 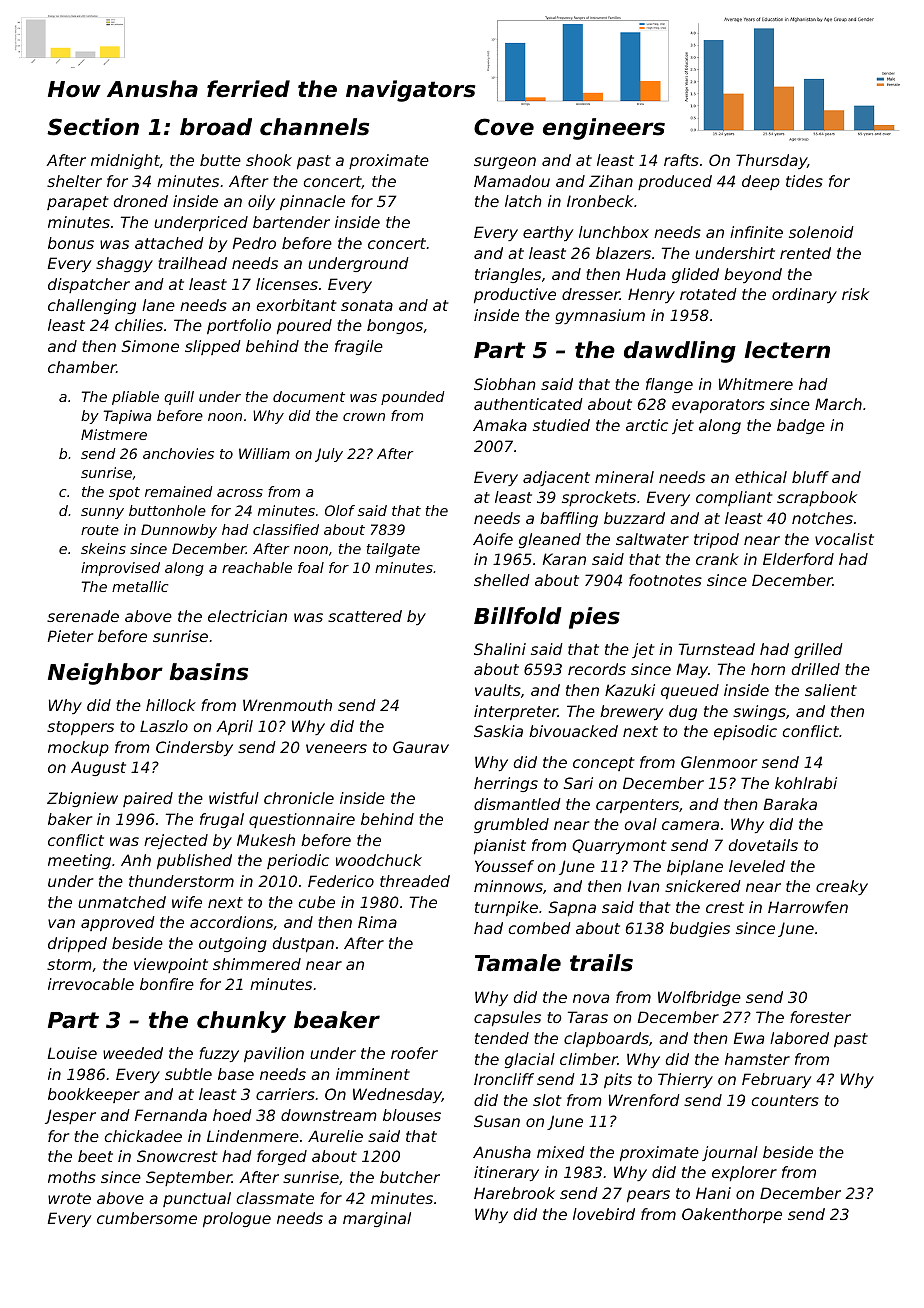 What do you see at coordinates (312, 202) in the screenshot?
I see `pinnacle` at bounding box center [312, 202].
